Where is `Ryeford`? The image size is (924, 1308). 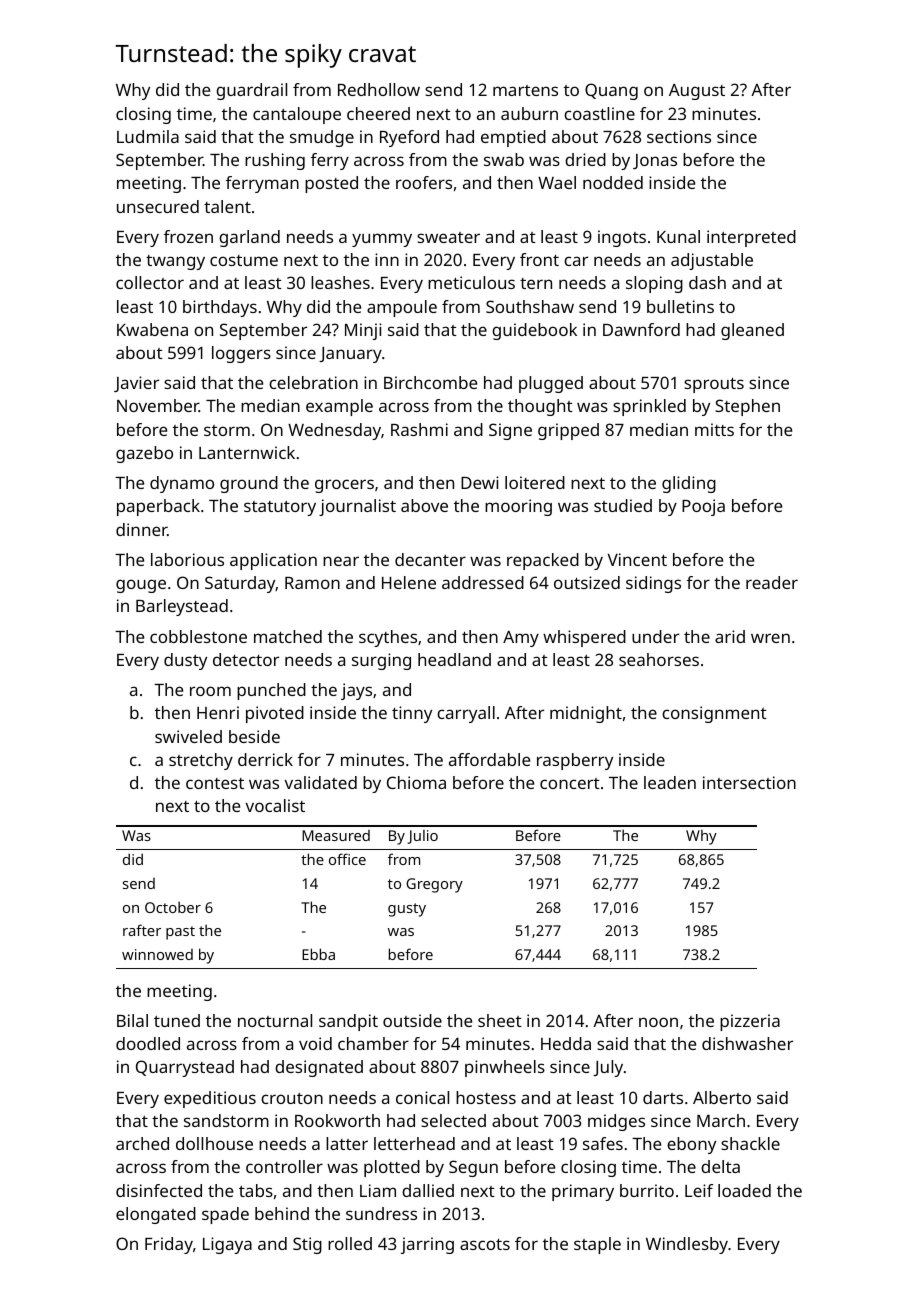 Ryeford is located at coordinates (409, 138).
